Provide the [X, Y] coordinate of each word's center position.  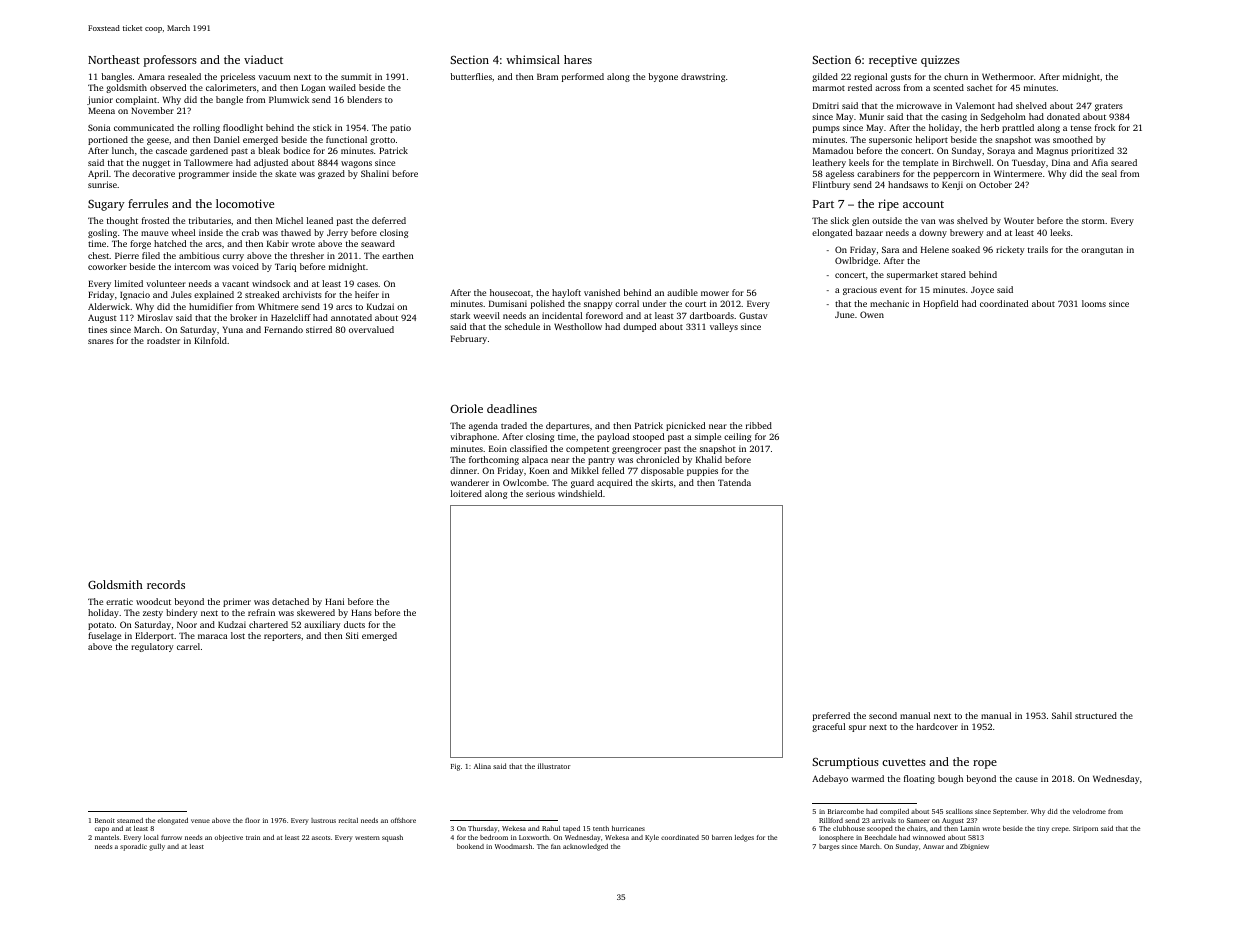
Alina [482, 766]
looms [1094, 303]
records [166, 584]
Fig [455, 767]
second [883, 715]
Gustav [753, 315]
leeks [1060, 232]
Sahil [1062, 715]
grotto [382, 141]
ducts [354, 624]
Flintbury [831, 185]
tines [97, 329]
